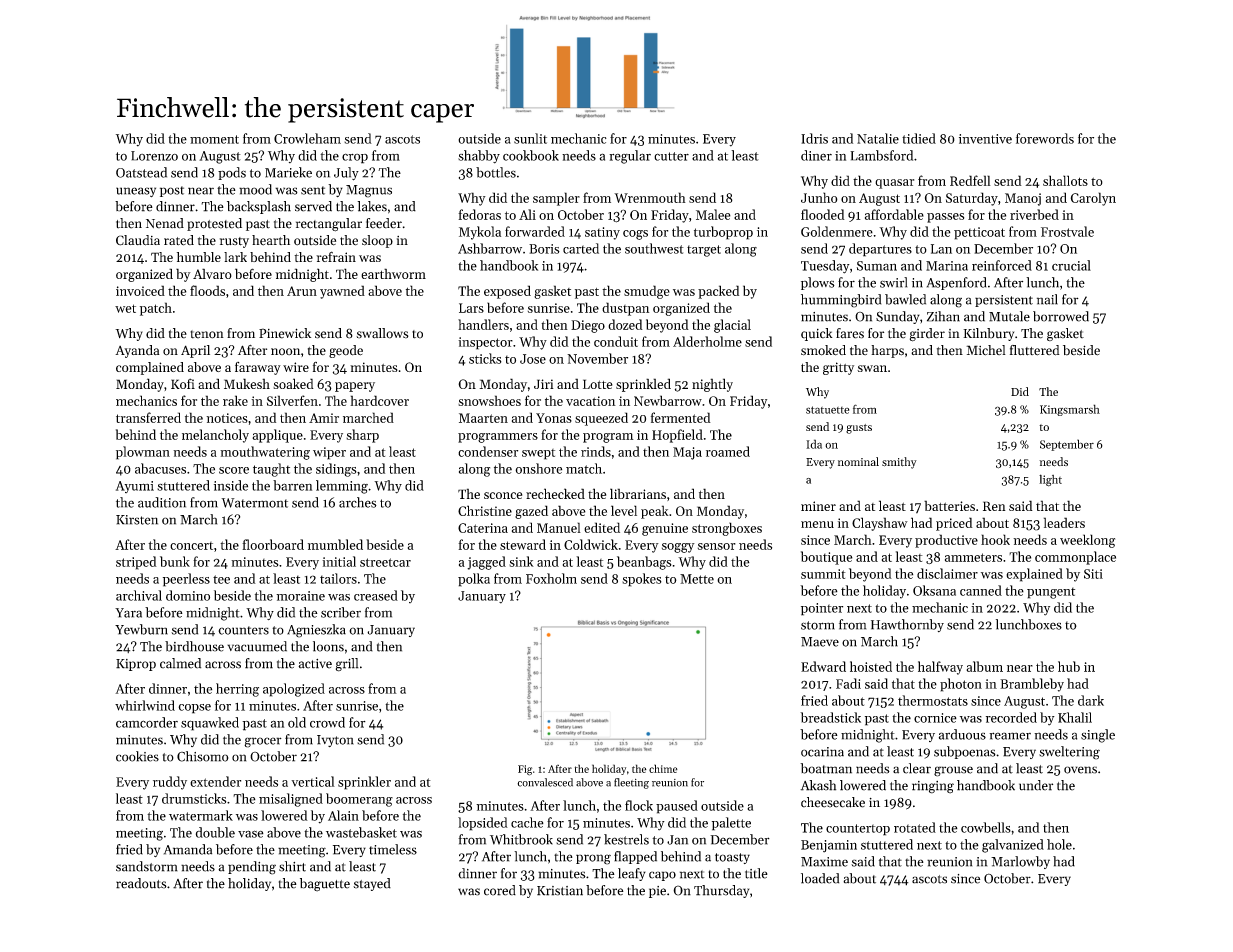  What do you see at coordinates (827, 410) in the image?
I see `statuette` at bounding box center [827, 410].
